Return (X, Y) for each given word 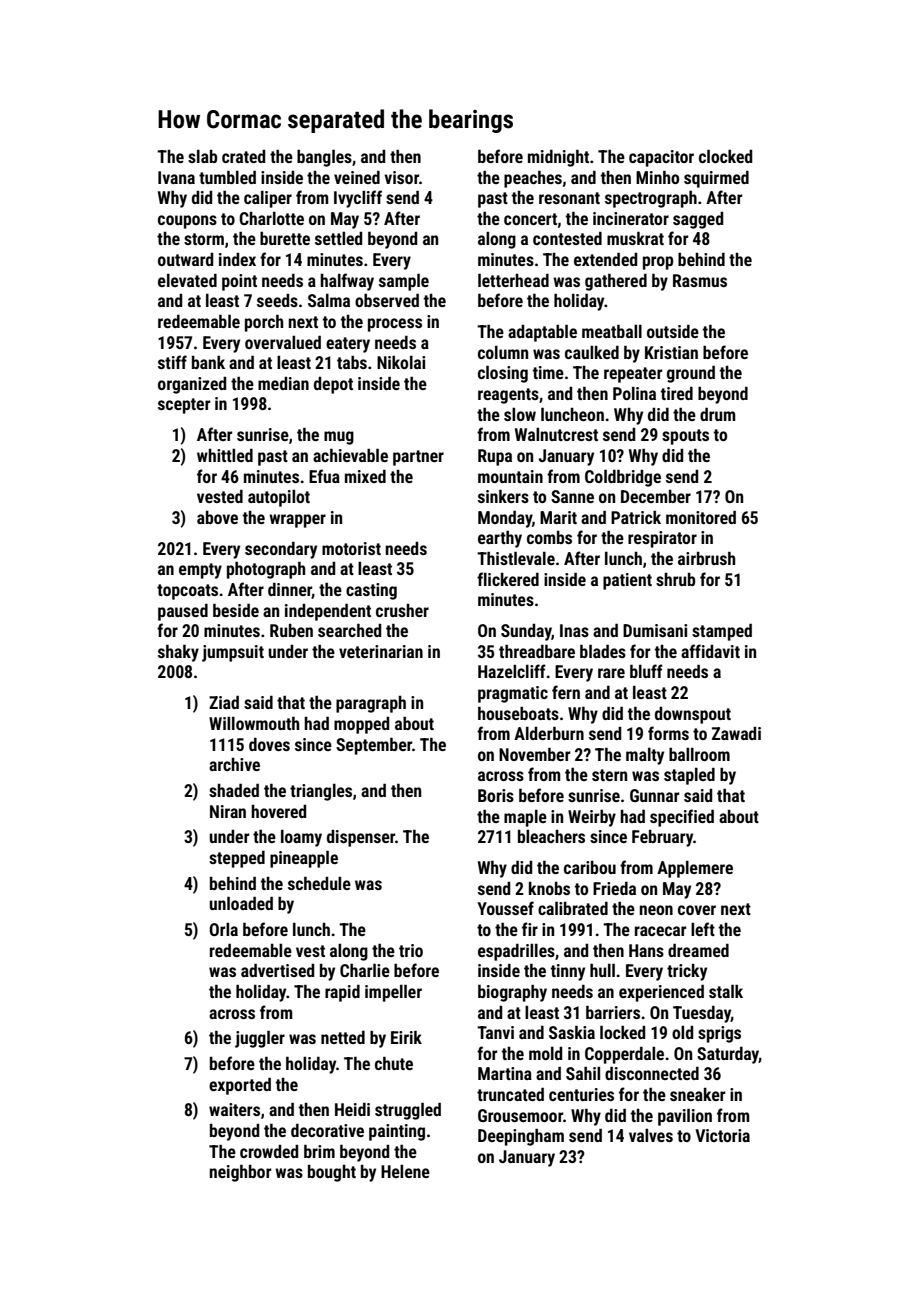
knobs (549, 888)
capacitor (661, 158)
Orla (223, 929)
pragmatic (513, 694)
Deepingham (521, 1137)
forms (668, 733)
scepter (184, 406)
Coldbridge (623, 478)
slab (202, 156)
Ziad (224, 702)
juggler (260, 1039)
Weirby (592, 818)
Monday (505, 519)
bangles (324, 158)
